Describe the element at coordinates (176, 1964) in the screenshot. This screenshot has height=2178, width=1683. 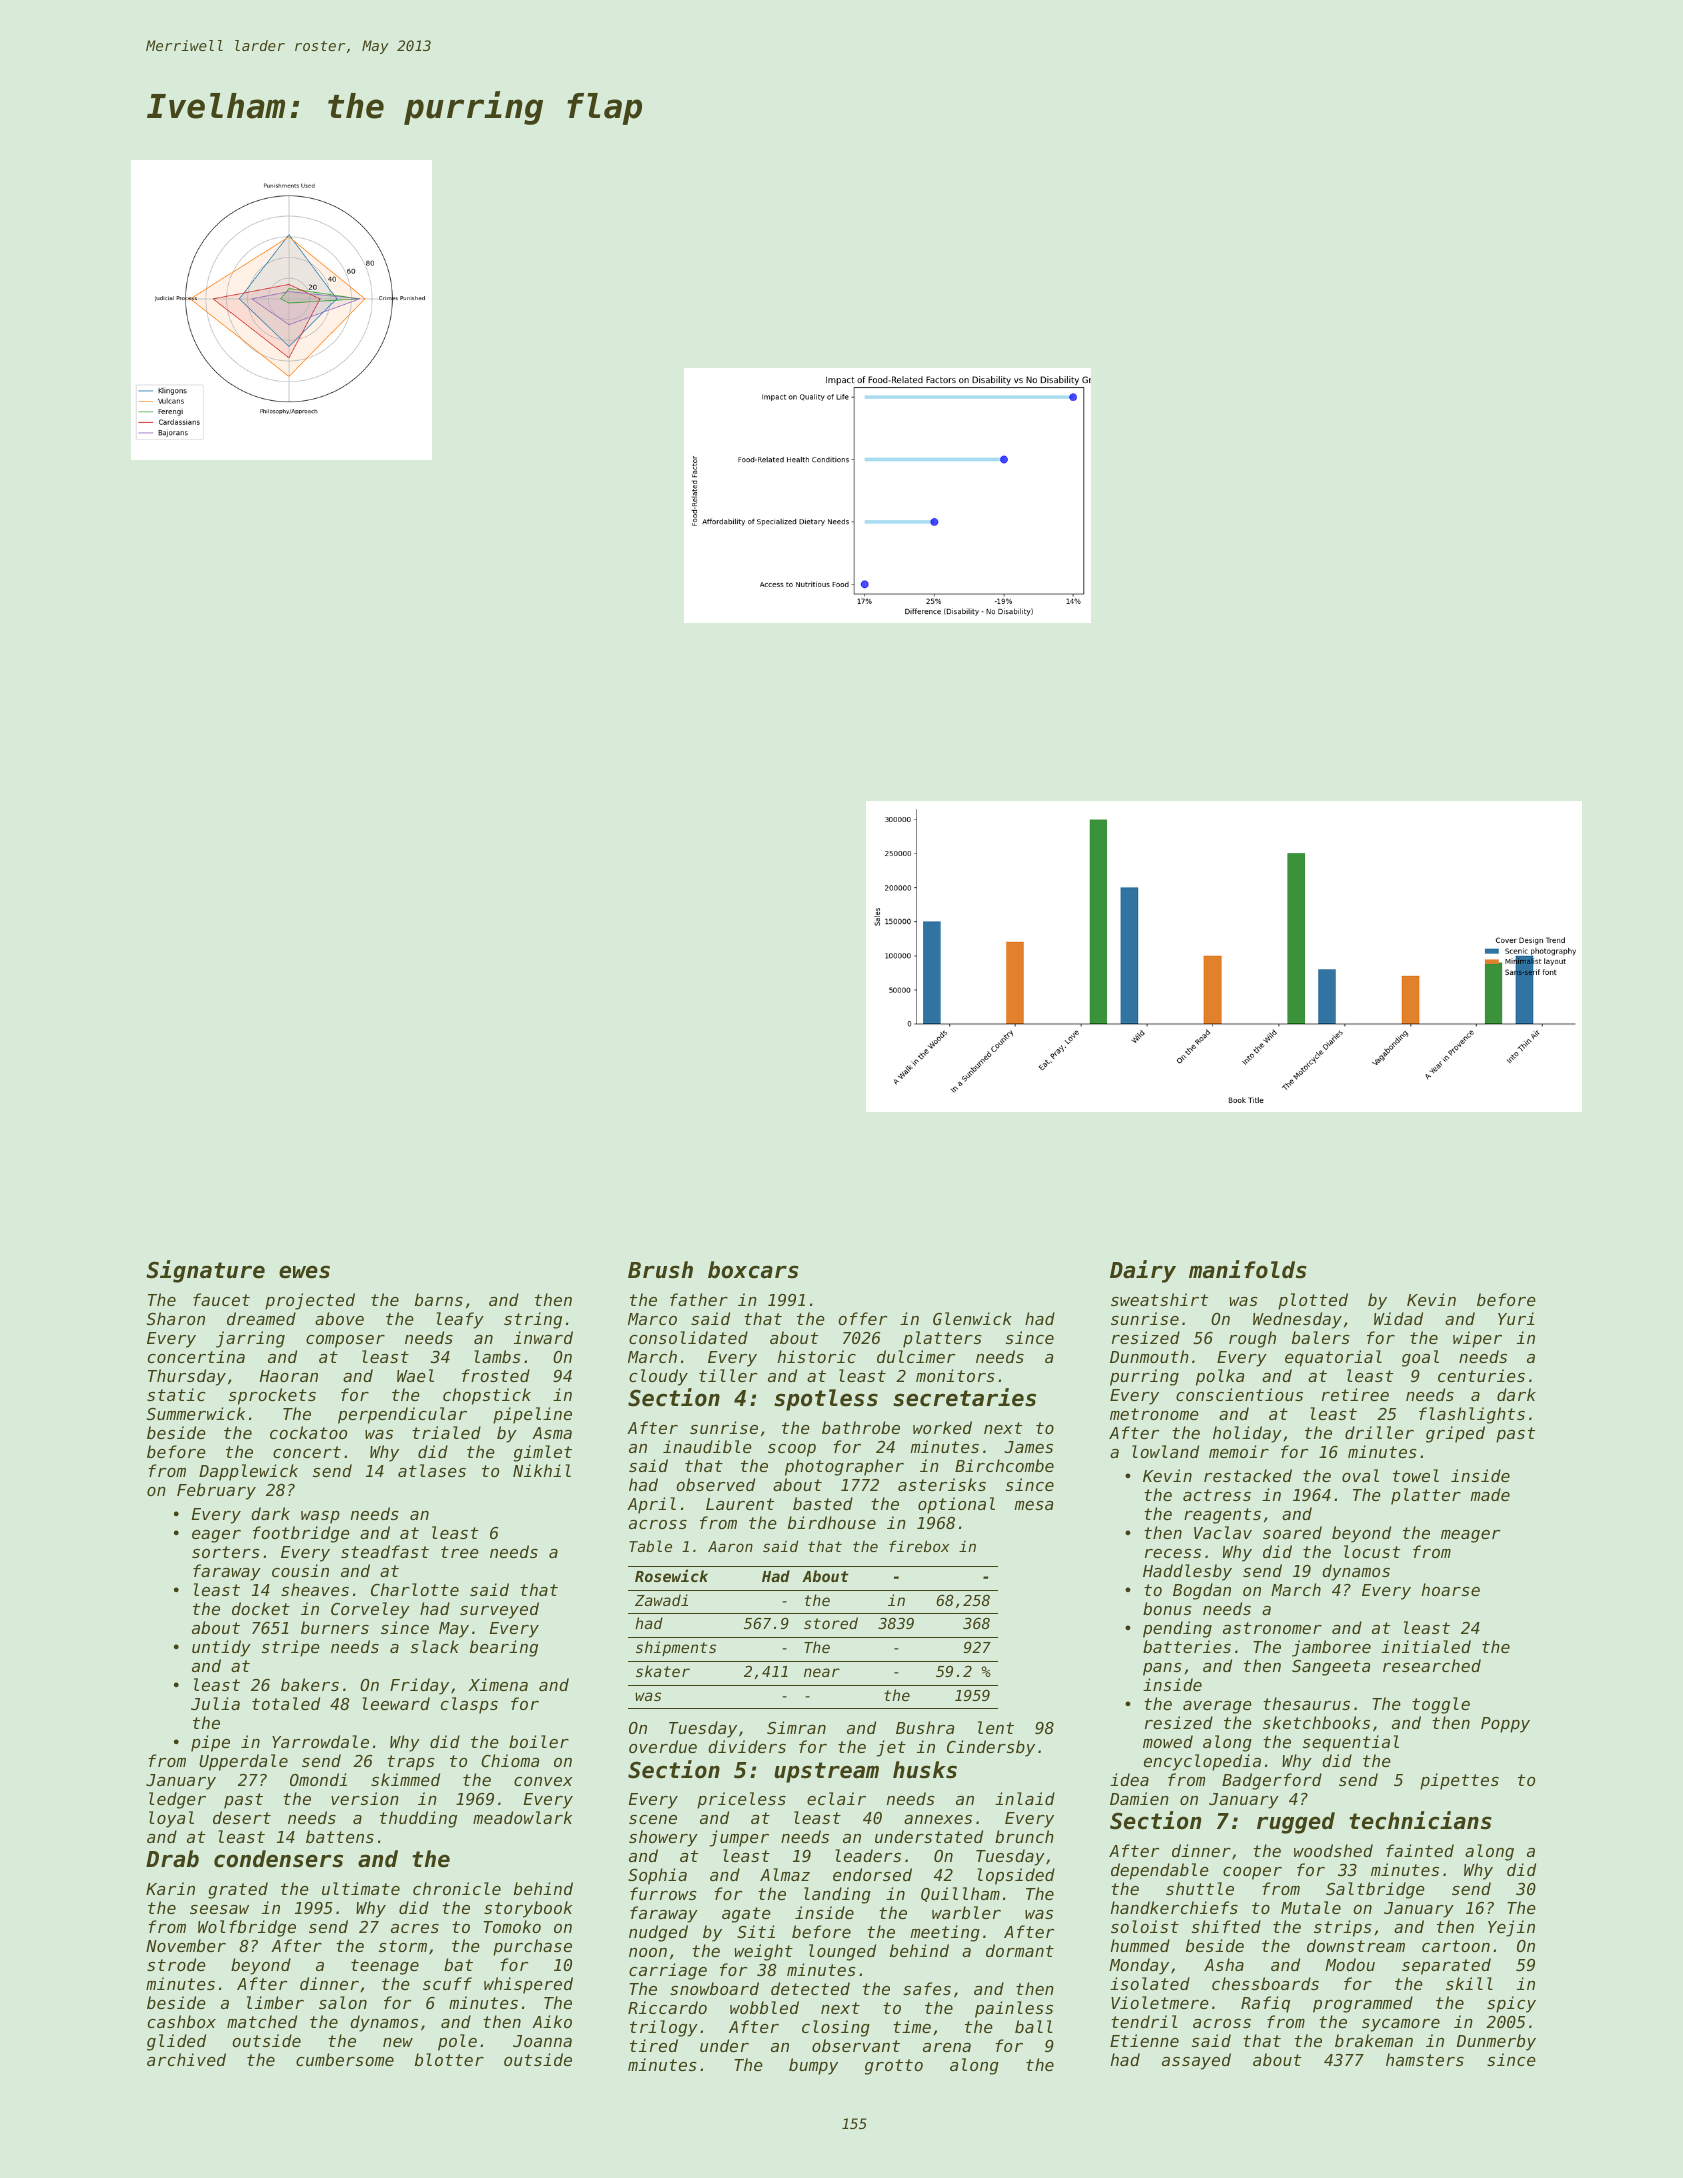
I see `strode` at that location.
